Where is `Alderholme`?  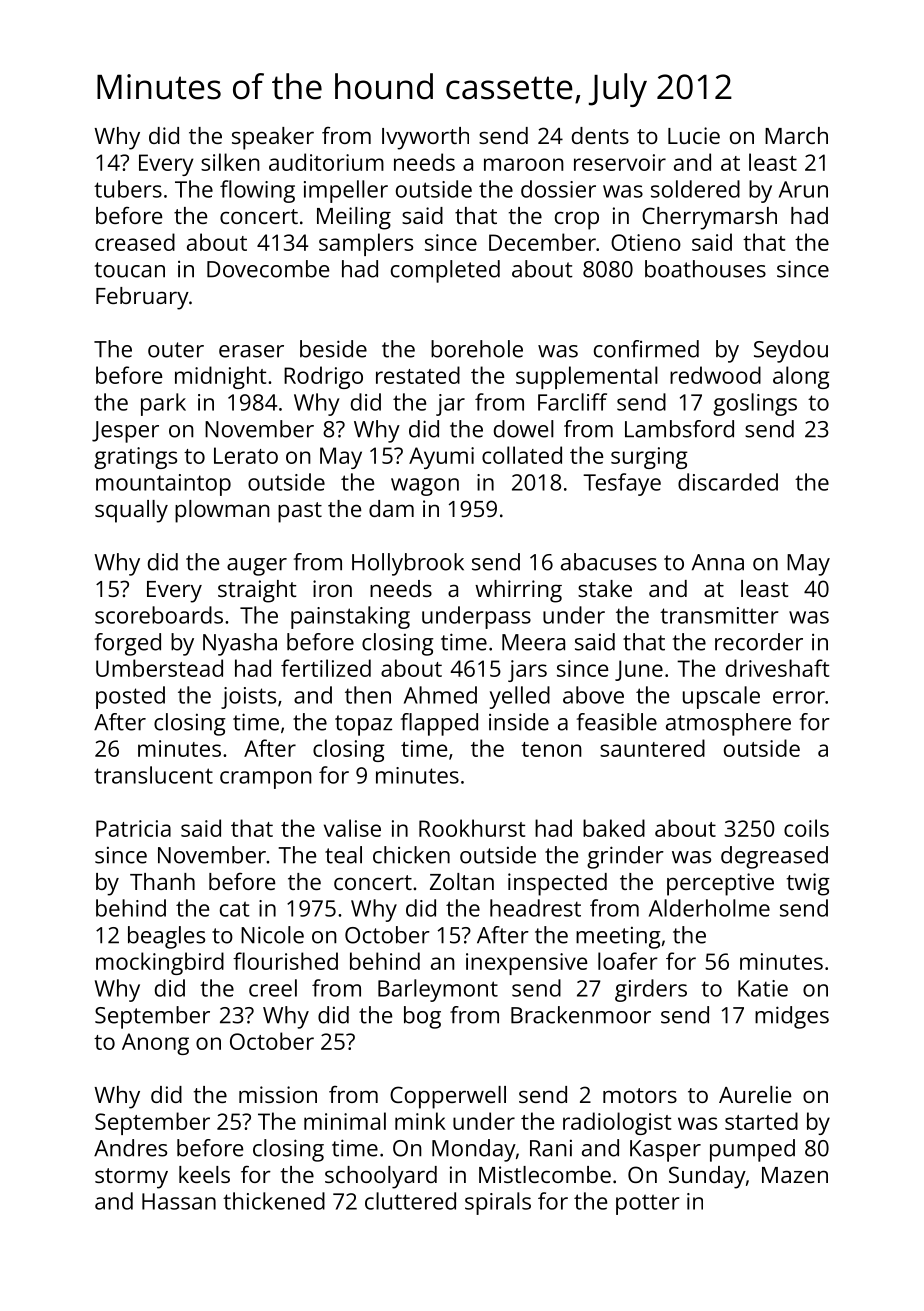
Alderholme is located at coordinates (709, 908).
